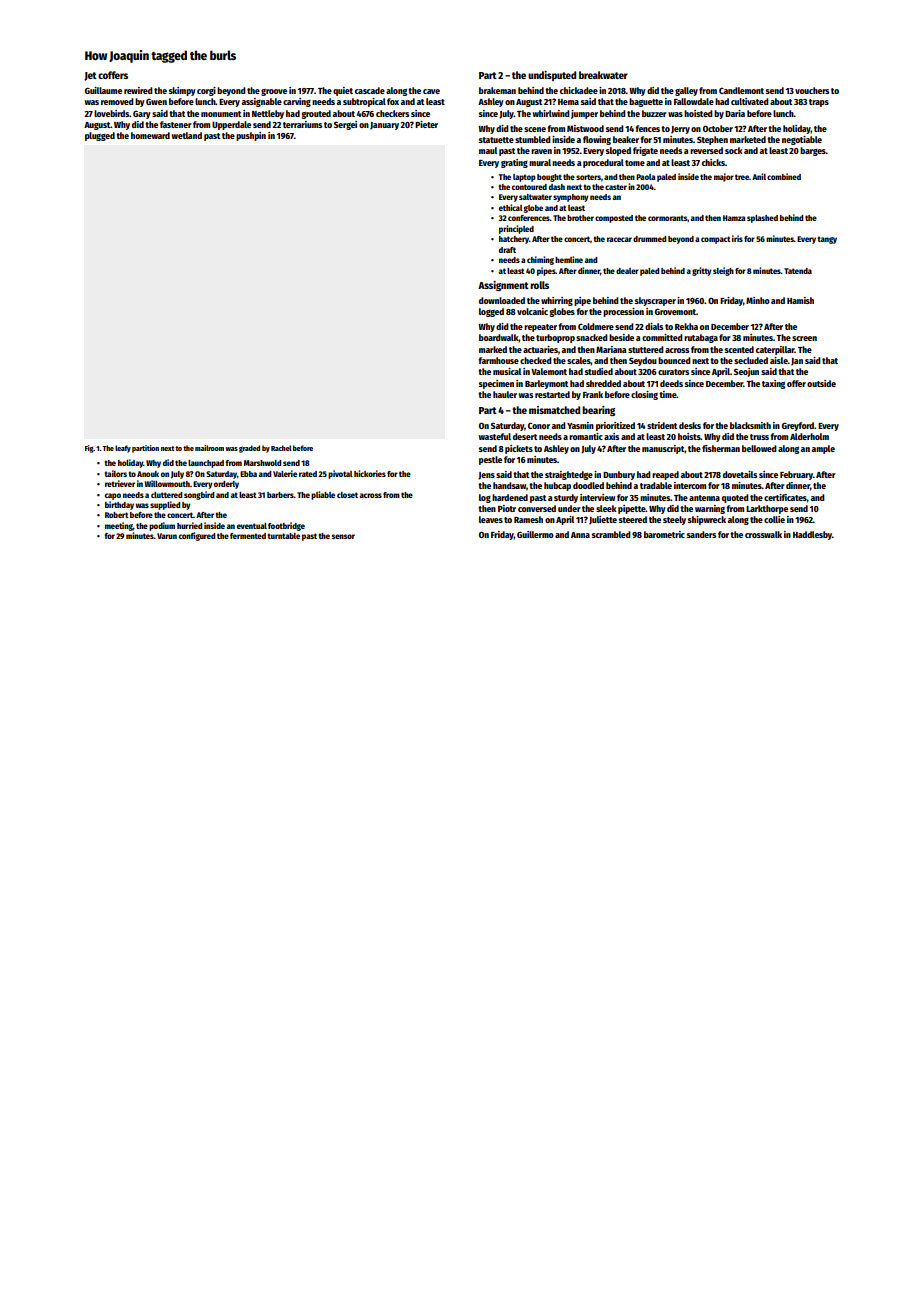 This screenshot has height=1308, width=924. What do you see at coordinates (167, 536) in the screenshot?
I see `Varun` at bounding box center [167, 536].
